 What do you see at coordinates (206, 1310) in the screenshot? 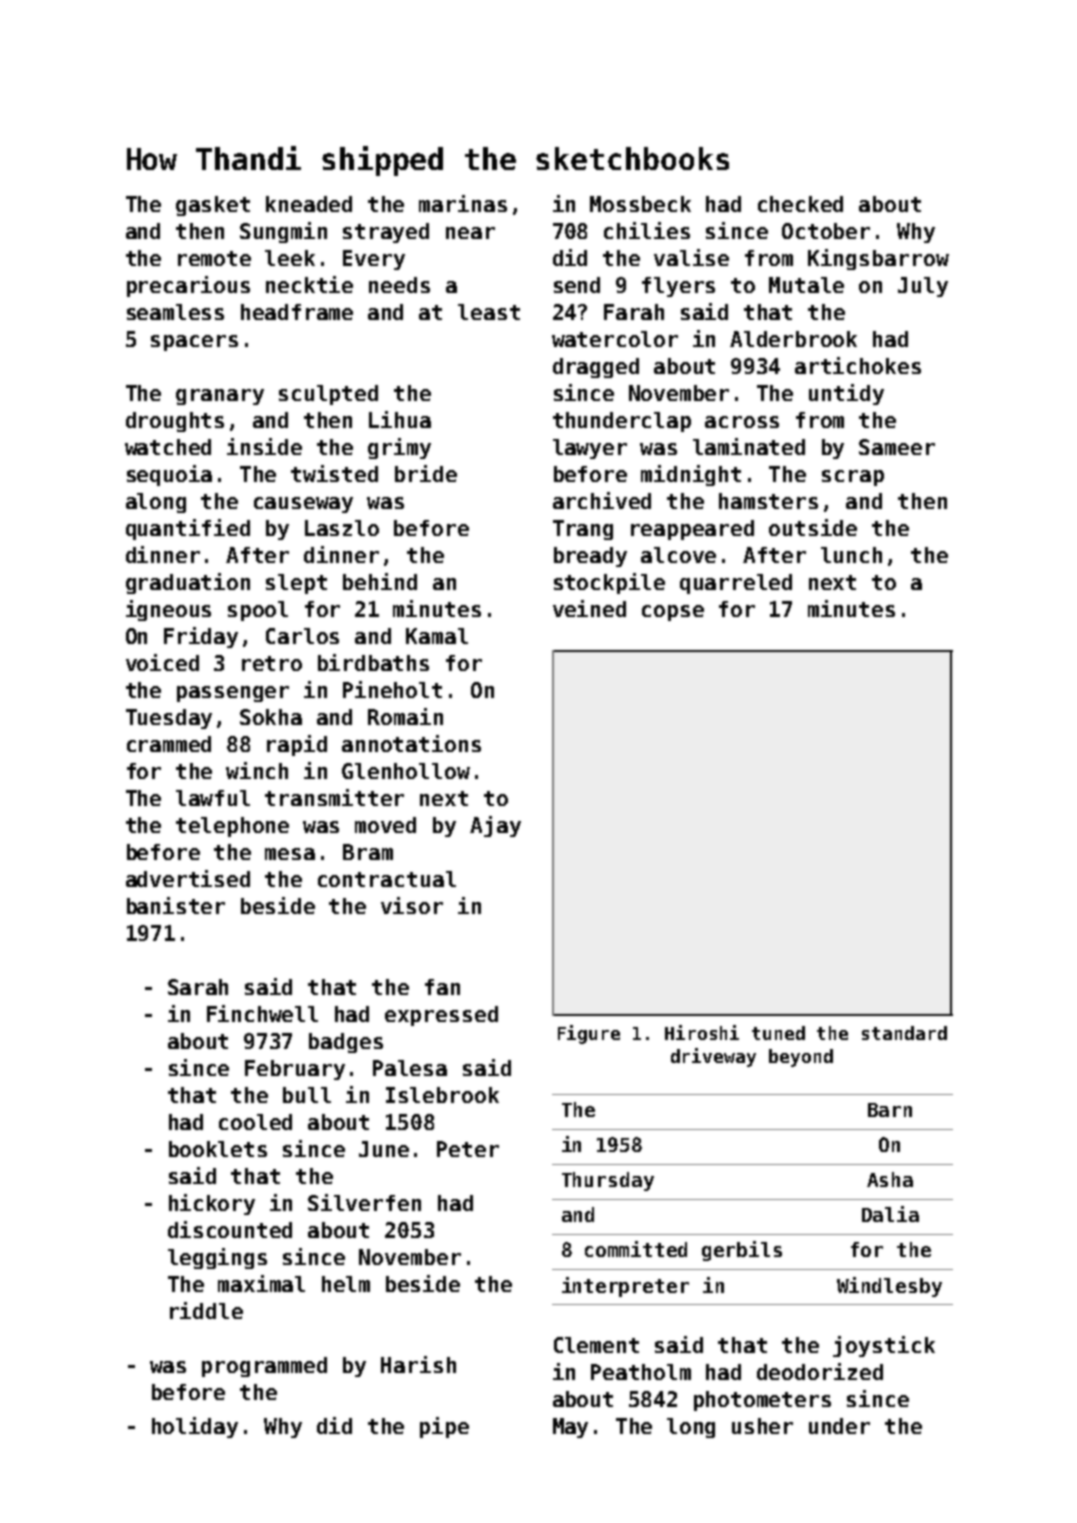
I see `riddle` at bounding box center [206, 1310].
